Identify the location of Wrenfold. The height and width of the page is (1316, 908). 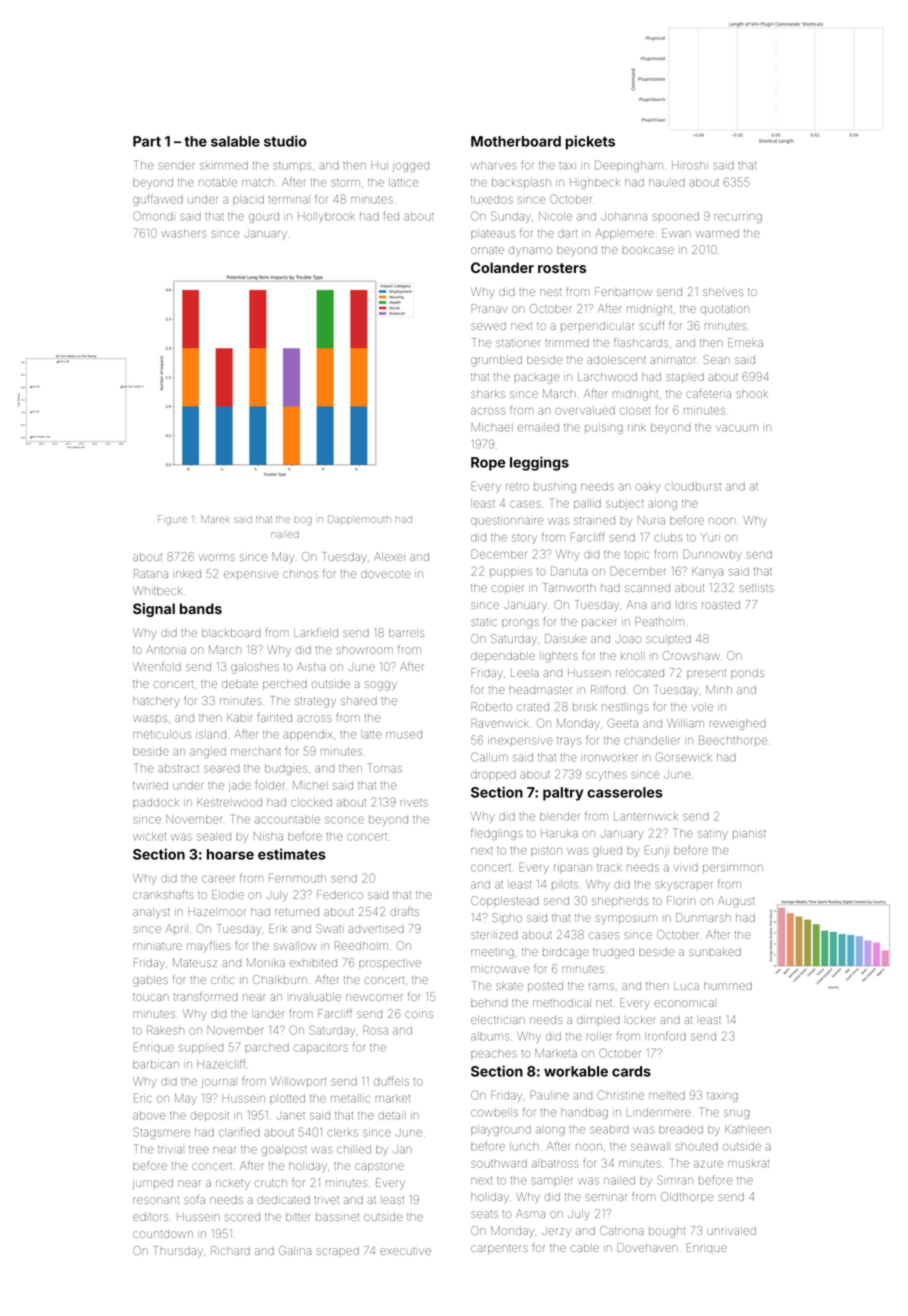
(157, 666).
